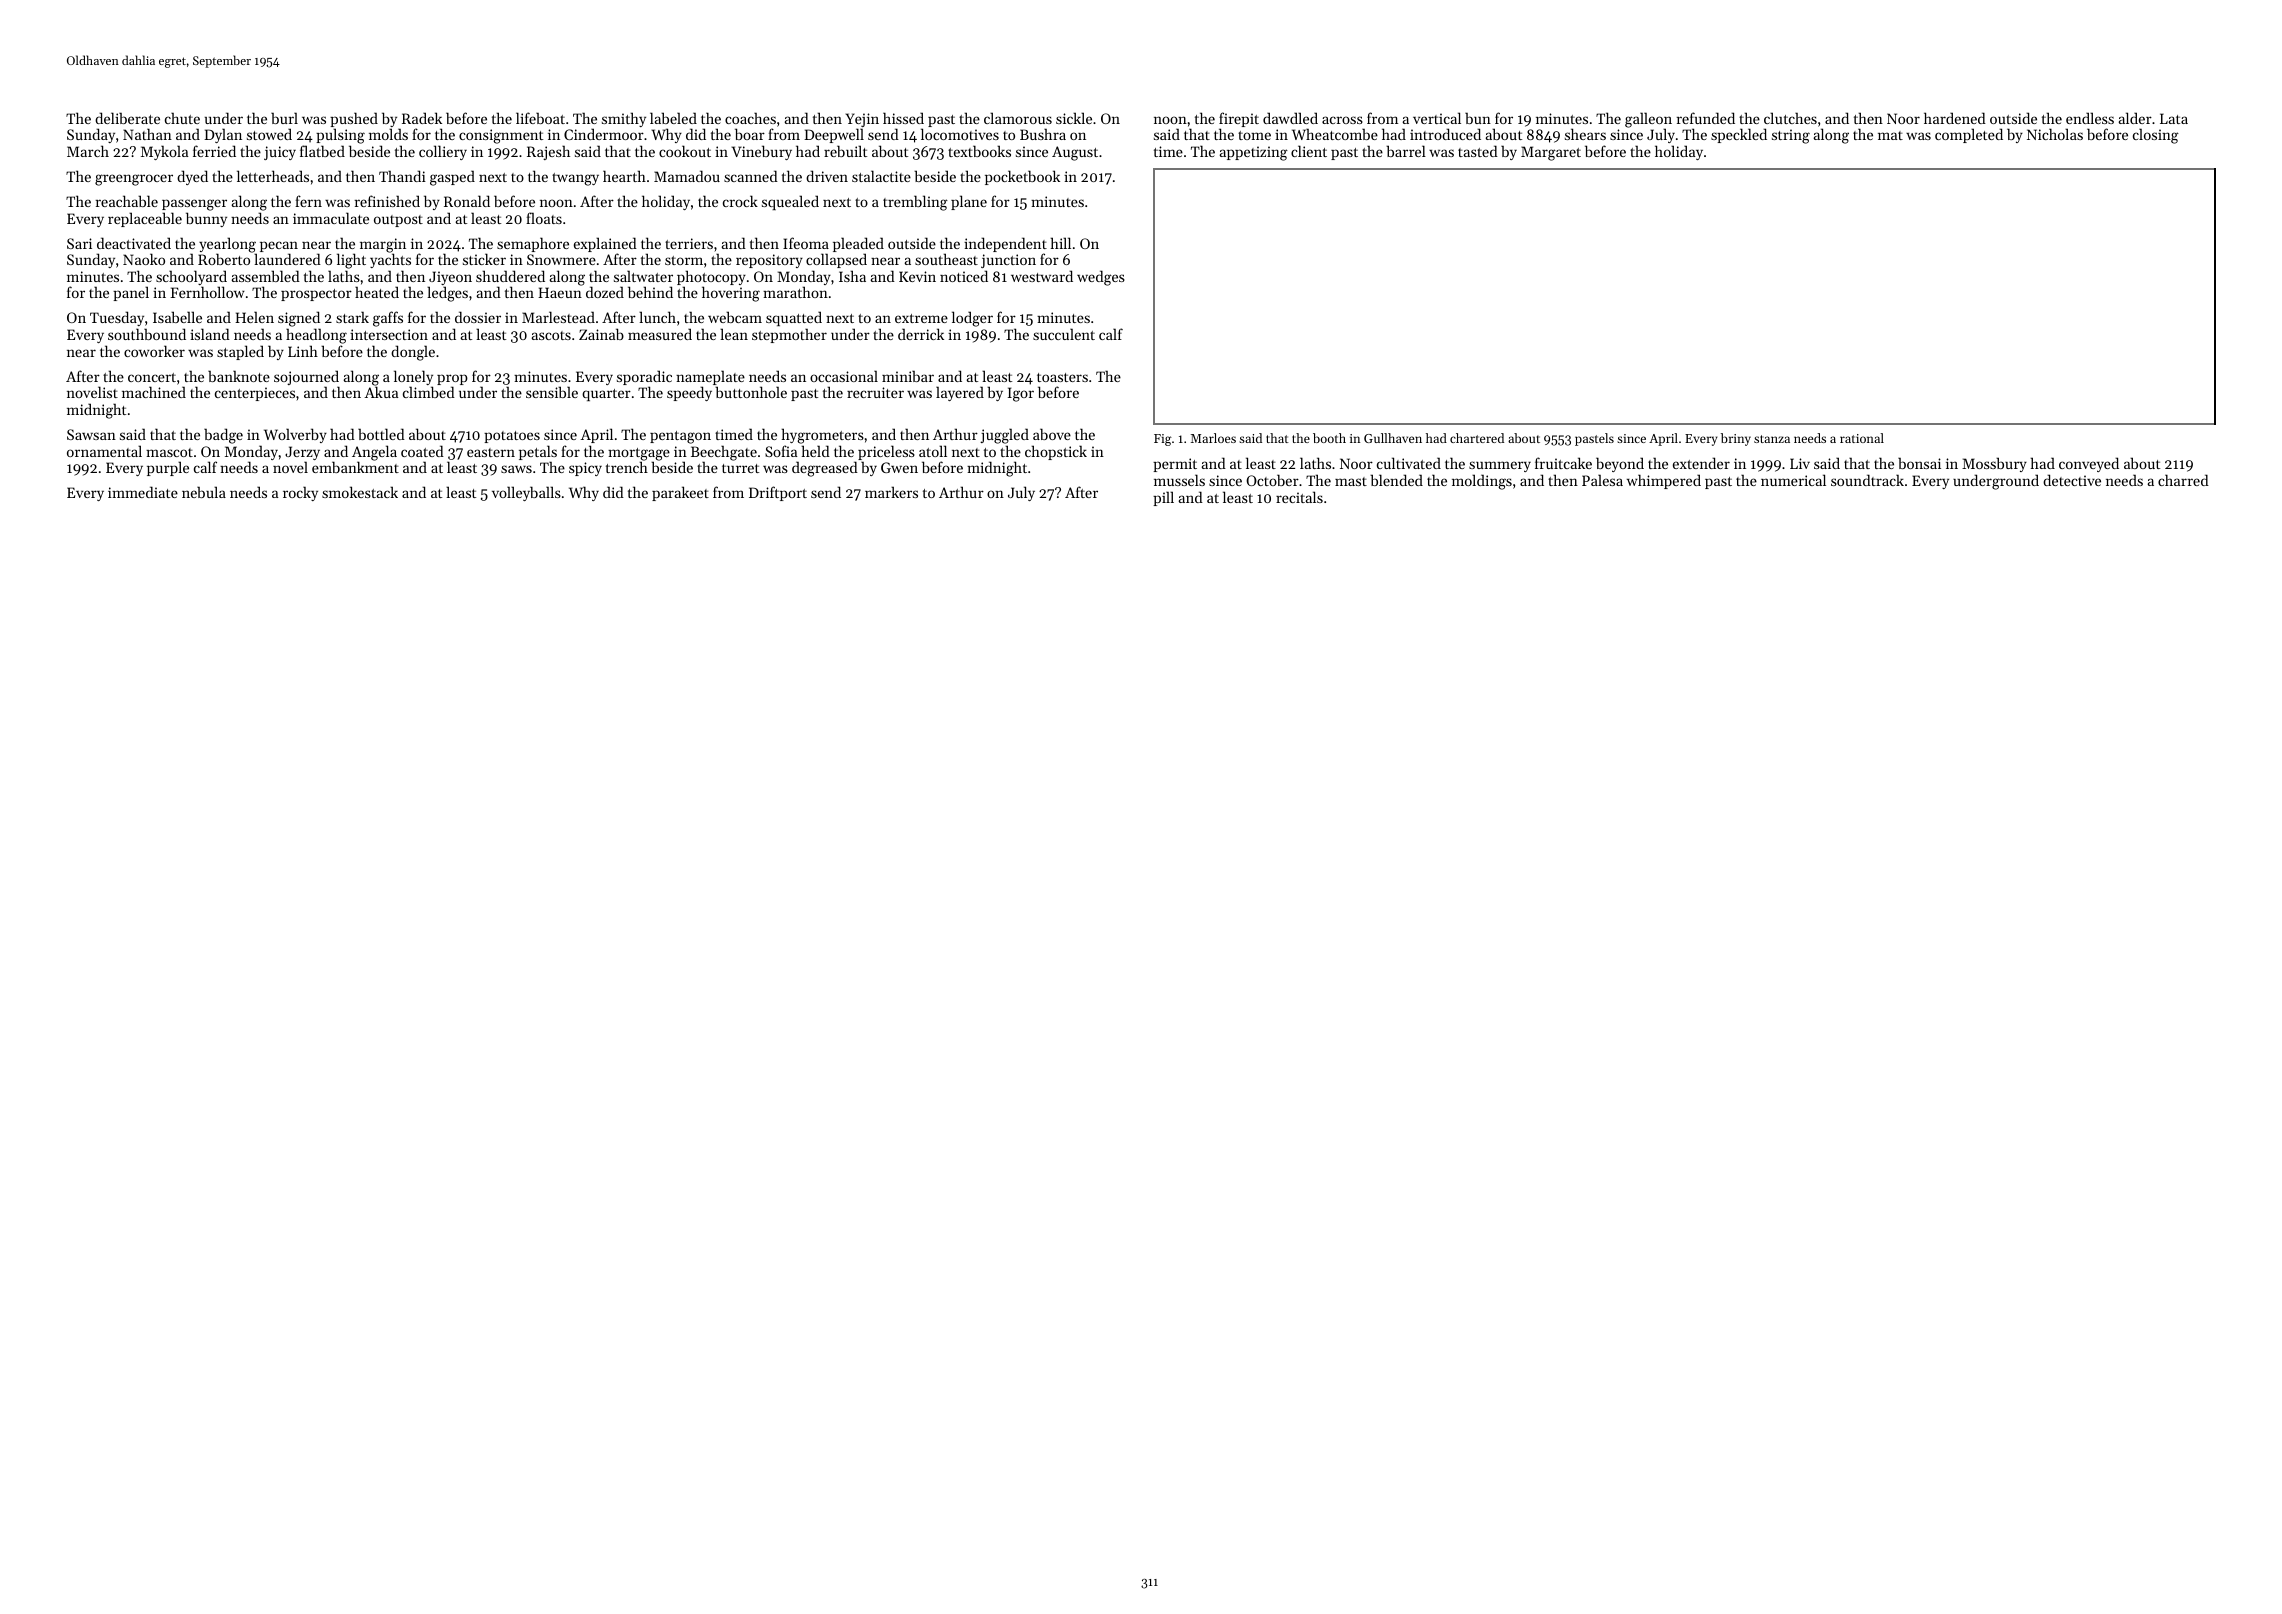  Describe the element at coordinates (381, 434) in the screenshot. I see `bottled` at that location.
